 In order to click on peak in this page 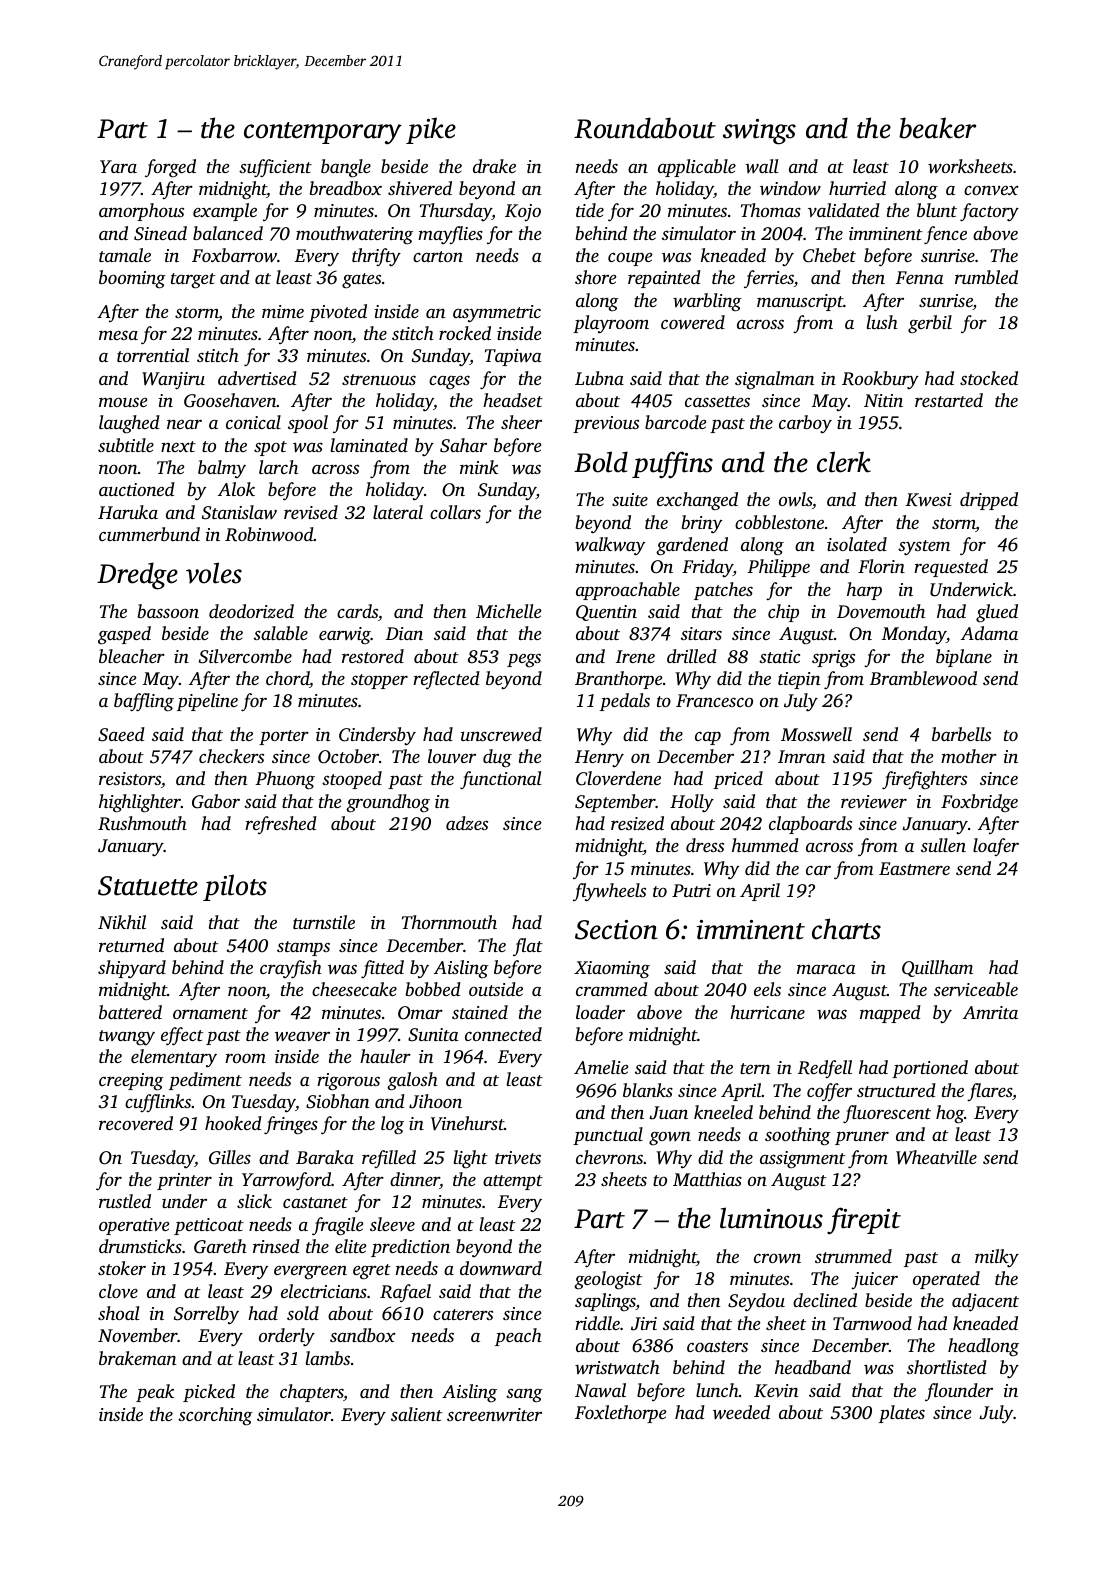, I will do `click(155, 1393)`.
